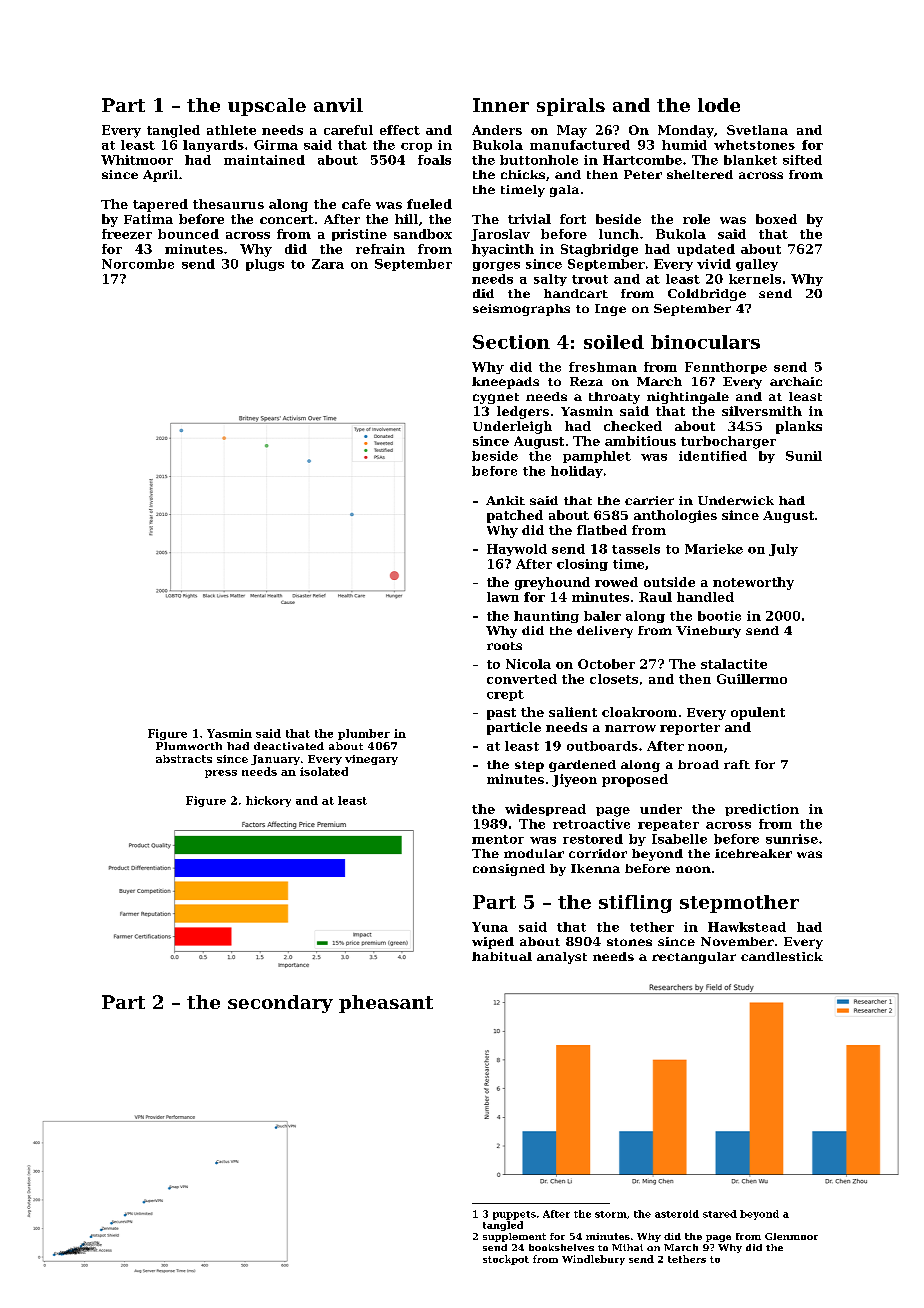  I want to click on plugs, so click(265, 265).
